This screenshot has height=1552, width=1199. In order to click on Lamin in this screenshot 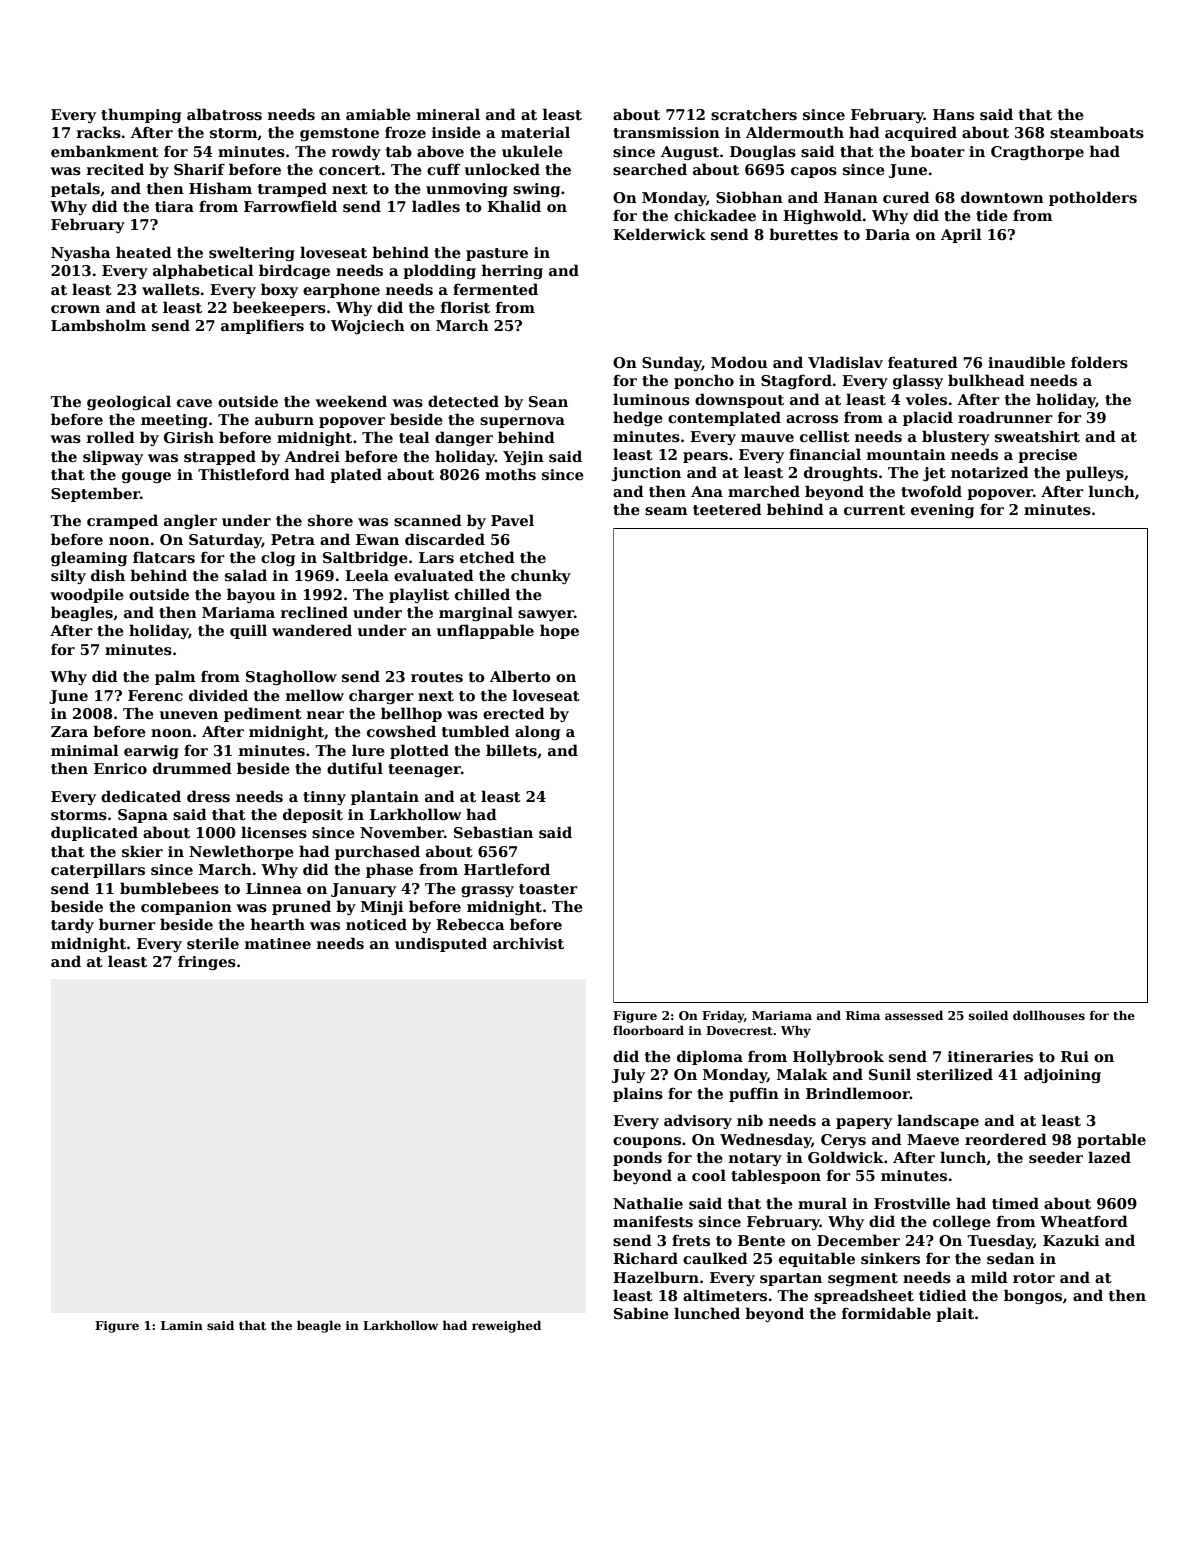, I will do `click(182, 1325)`.
